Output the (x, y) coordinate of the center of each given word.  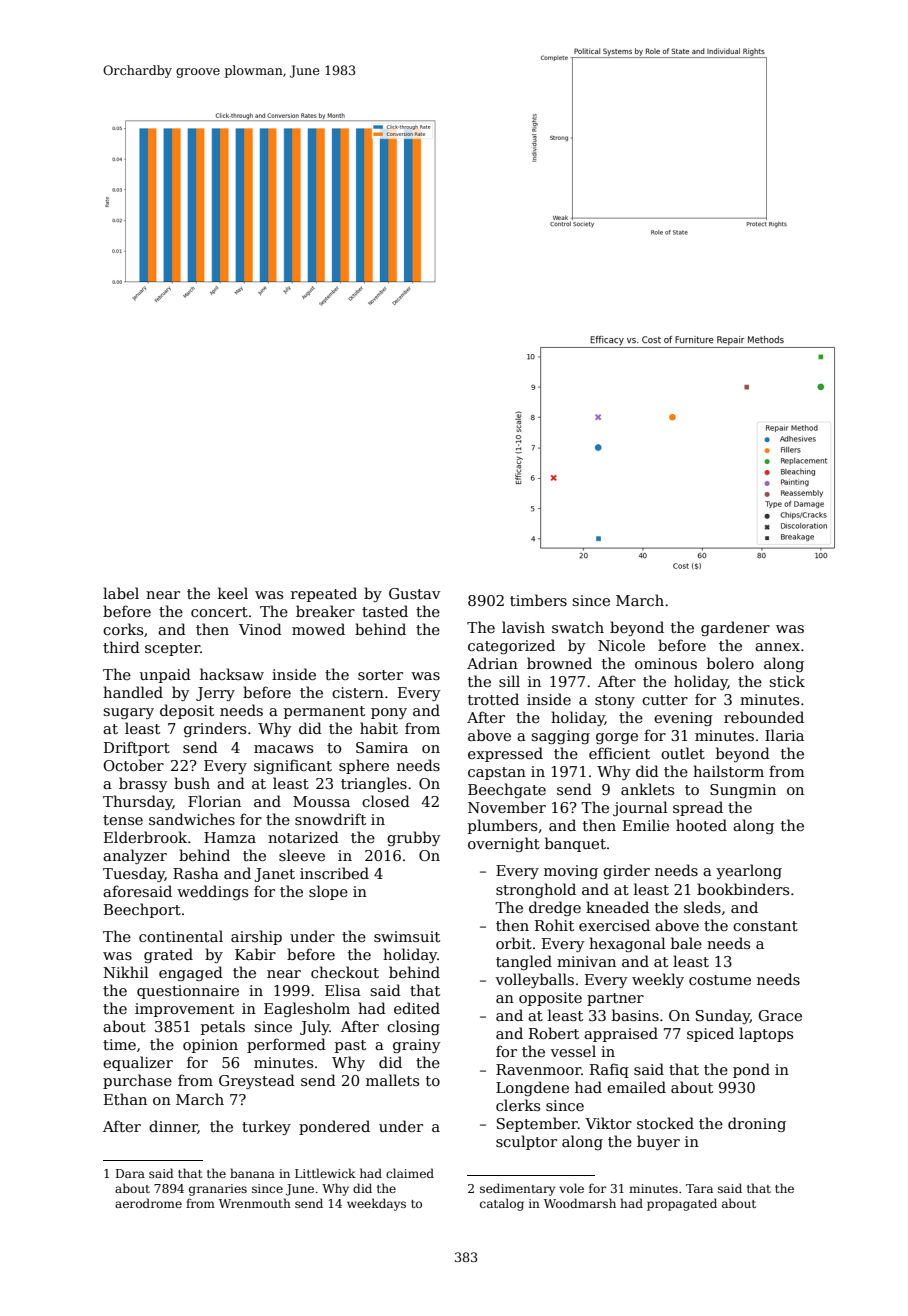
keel (233, 593)
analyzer (135, 856)
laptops (766, 1034)
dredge (555, 908)
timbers (538, 600)
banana (252, 1173)
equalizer (138, 1063)
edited (417, 1008)
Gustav (414, 593)
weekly (658, 980)
